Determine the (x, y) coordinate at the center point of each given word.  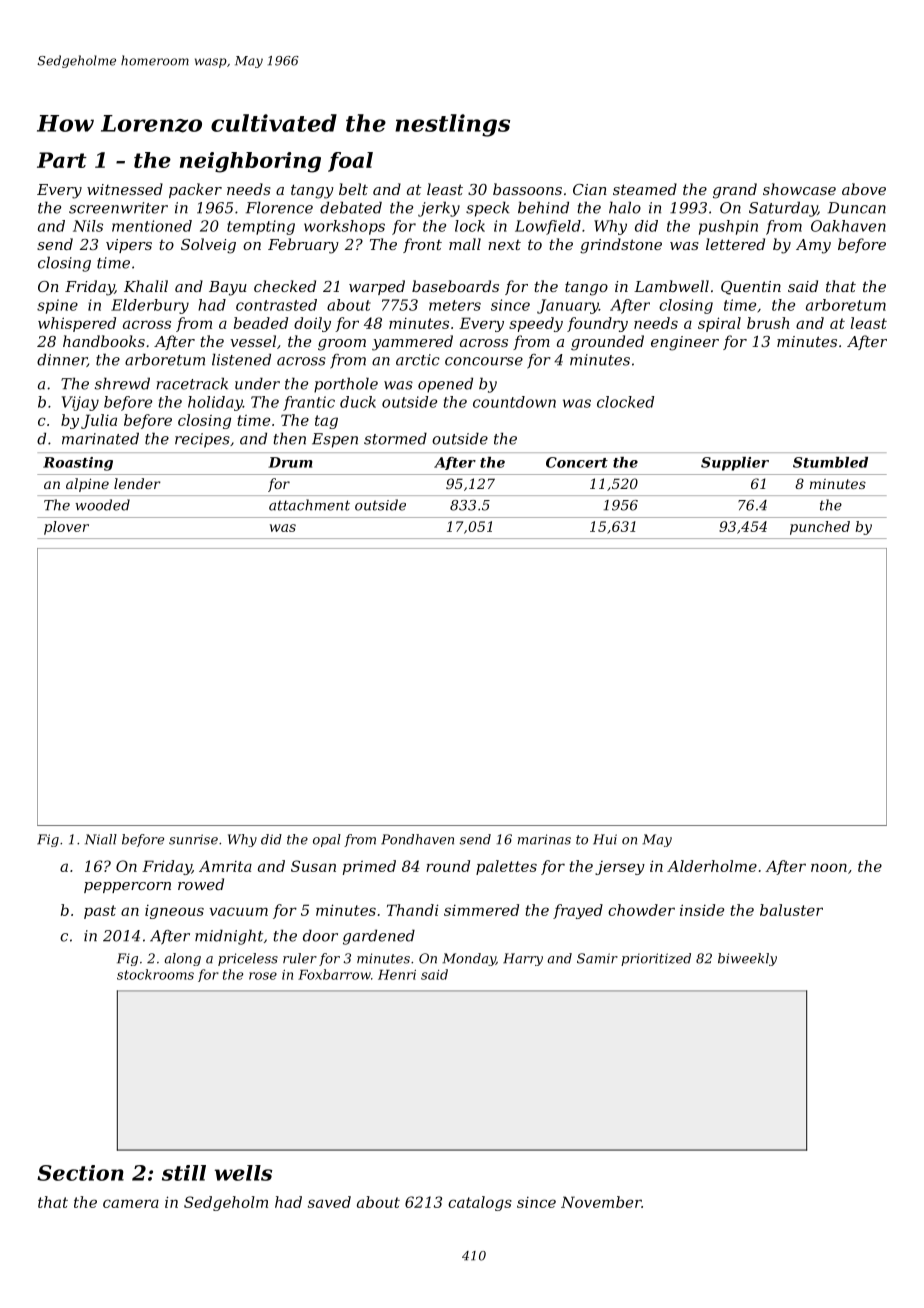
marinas (544, 839)
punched (820, 528)
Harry (523, 959)
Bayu (228, 288)
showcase (799, 189)
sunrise (193, 839)
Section (80, 1173)
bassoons (527, 189)
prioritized (656, 959)
